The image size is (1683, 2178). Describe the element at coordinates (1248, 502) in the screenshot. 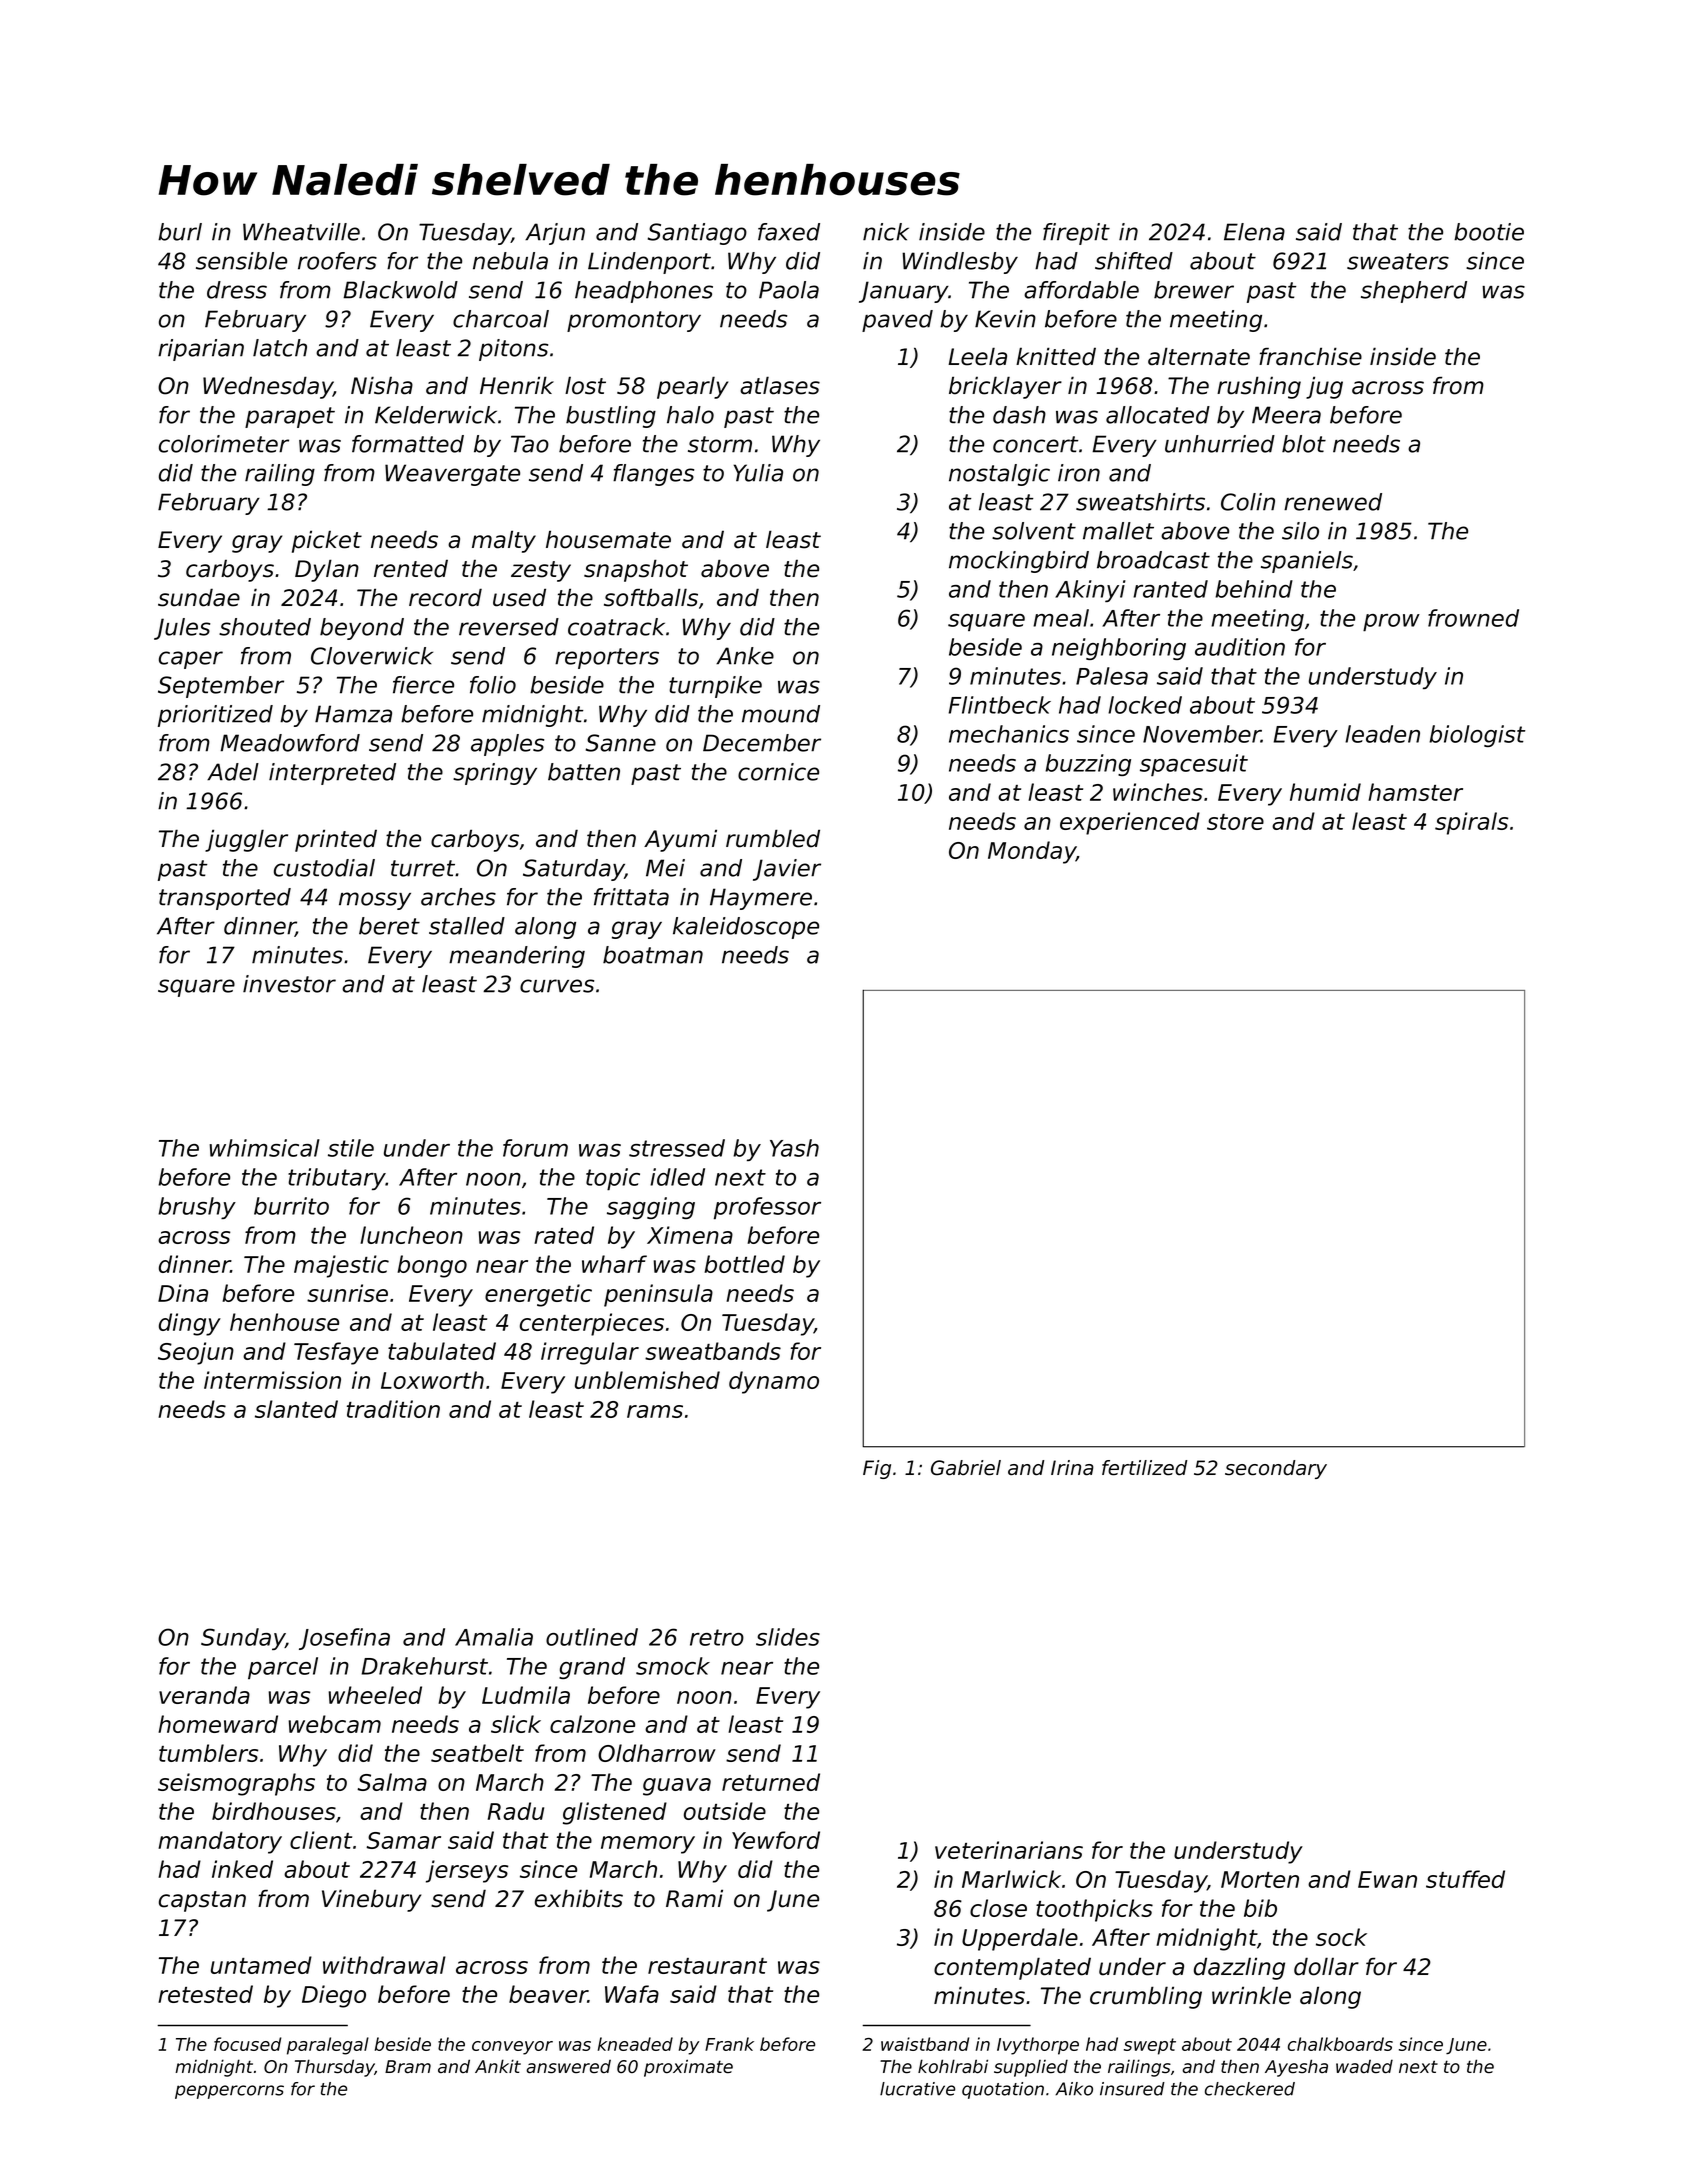

I see `Colin` at that location.
